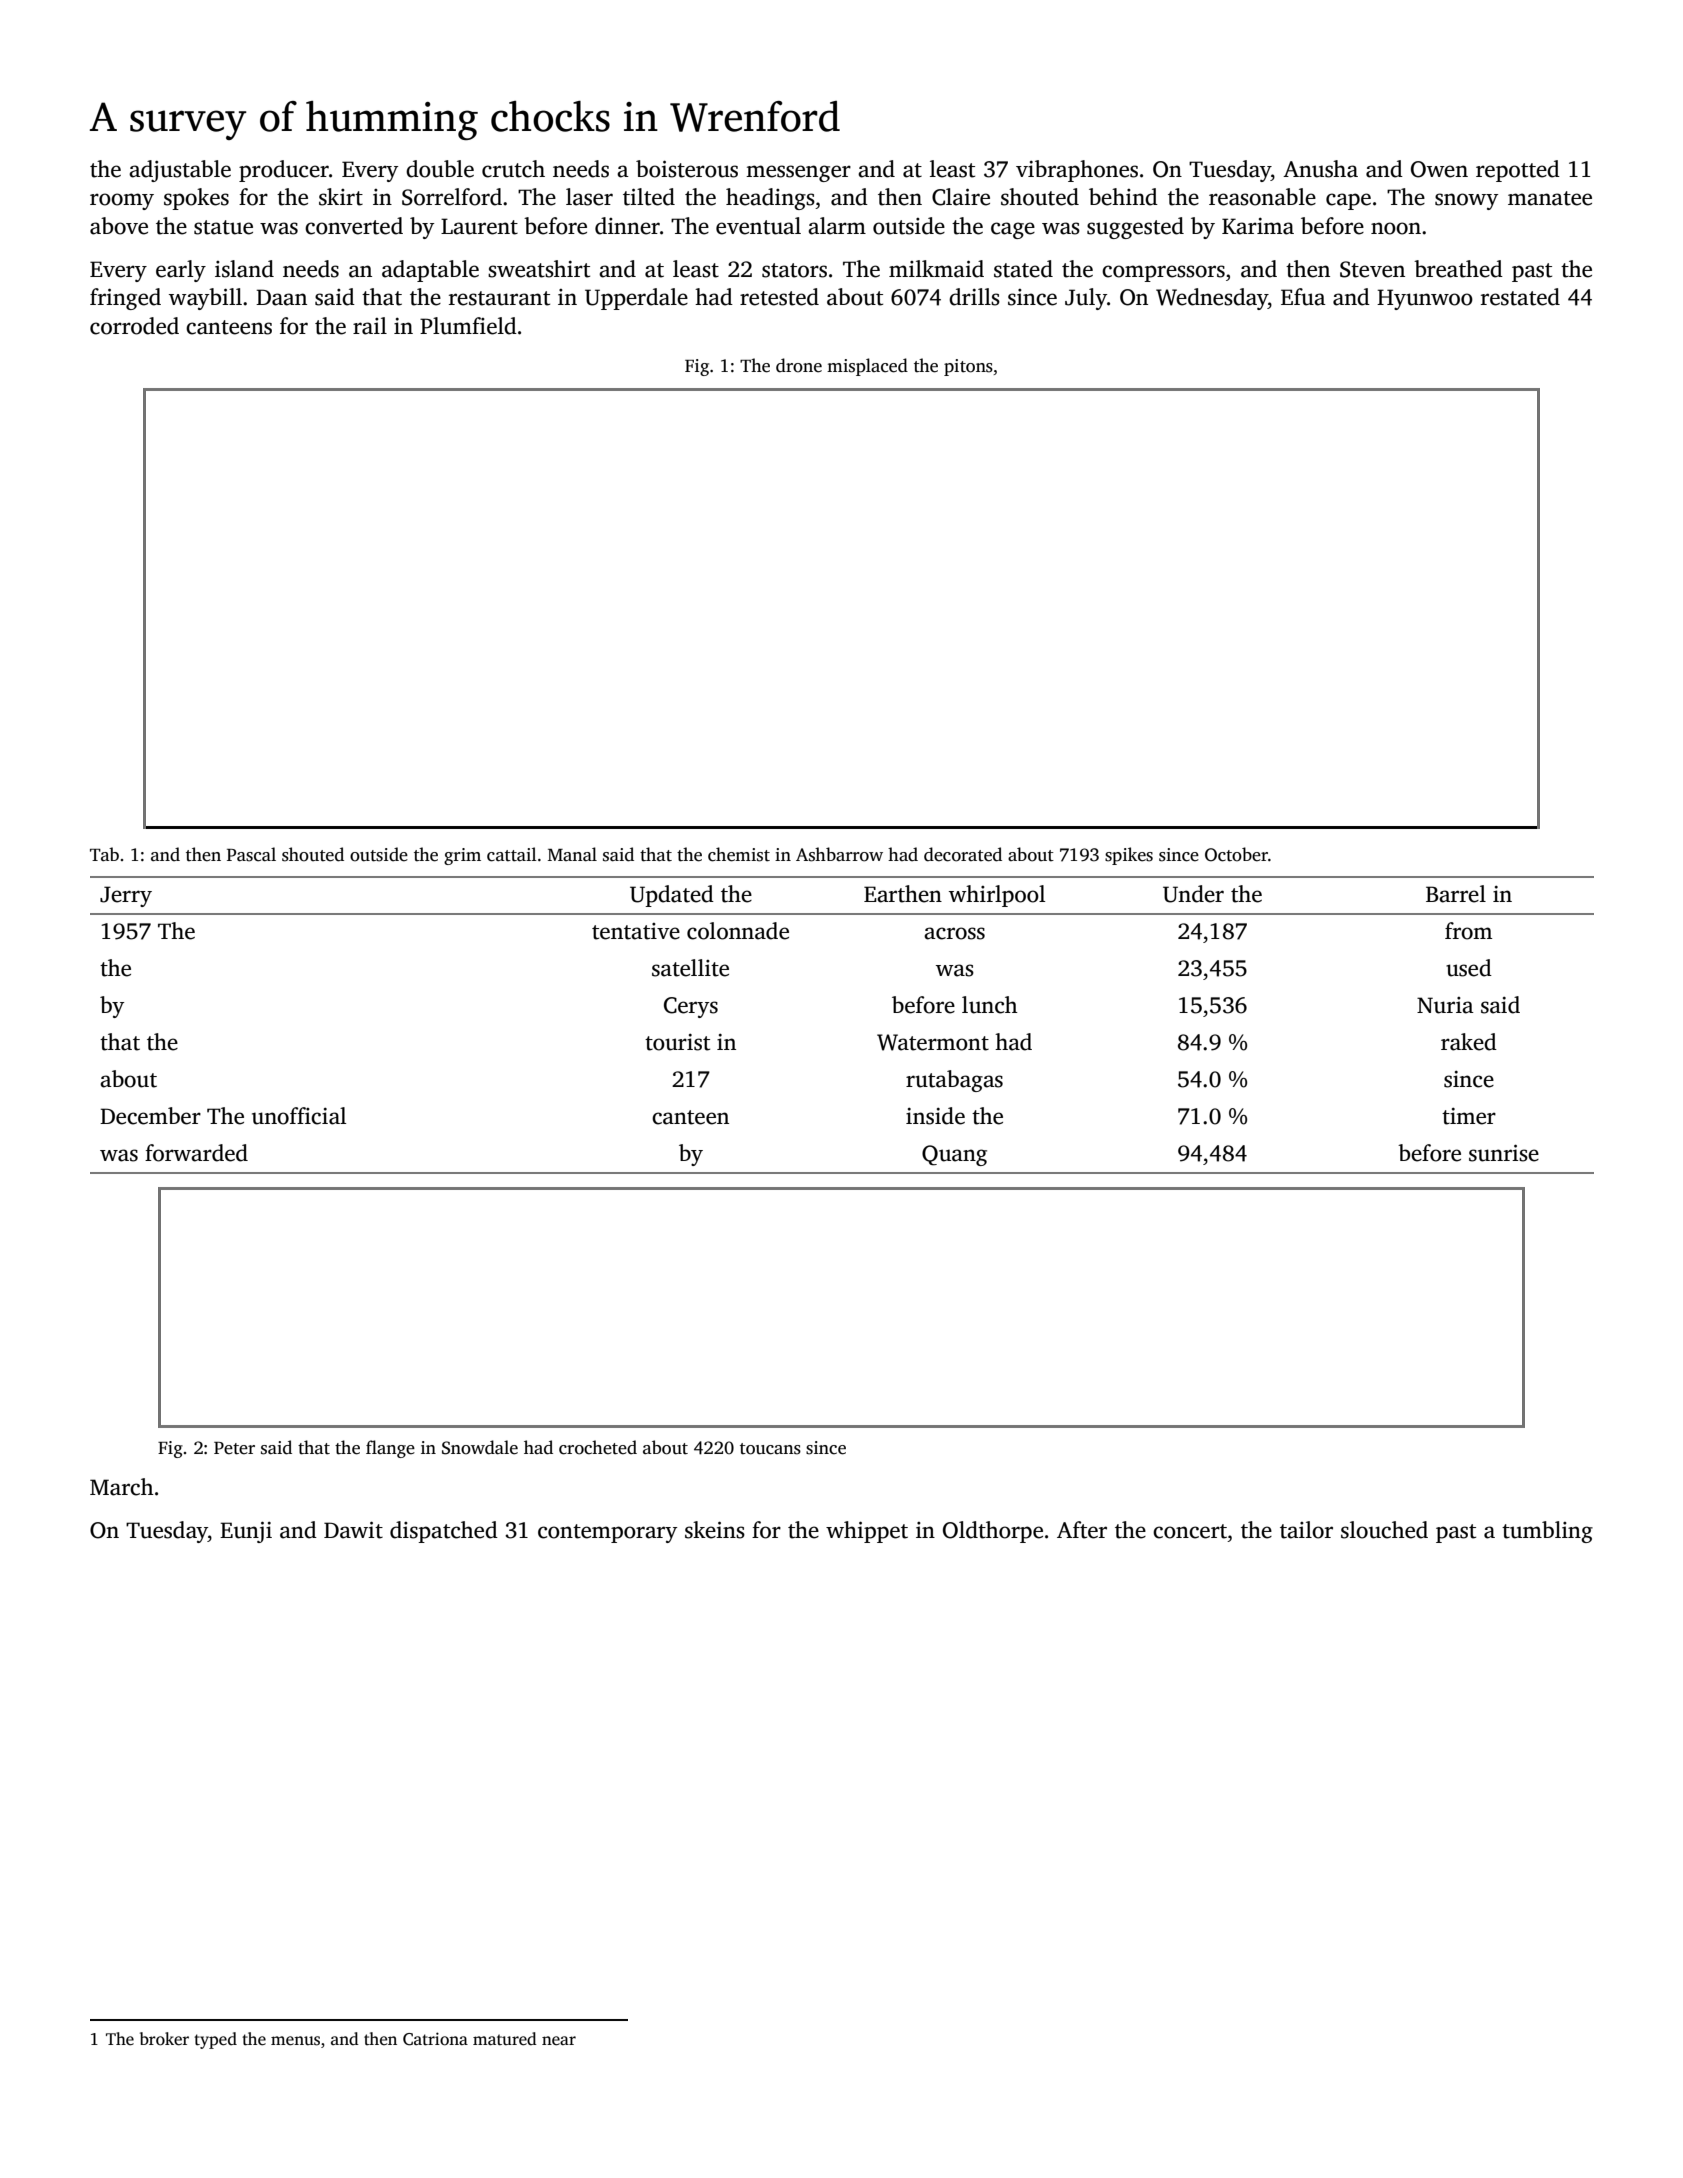 This screenshot has width=1683, height=2178. What do you see at coordinates (1547, 1532) in the screenshot?
I see `tumbling` at bounding box center [1547, 1532].
